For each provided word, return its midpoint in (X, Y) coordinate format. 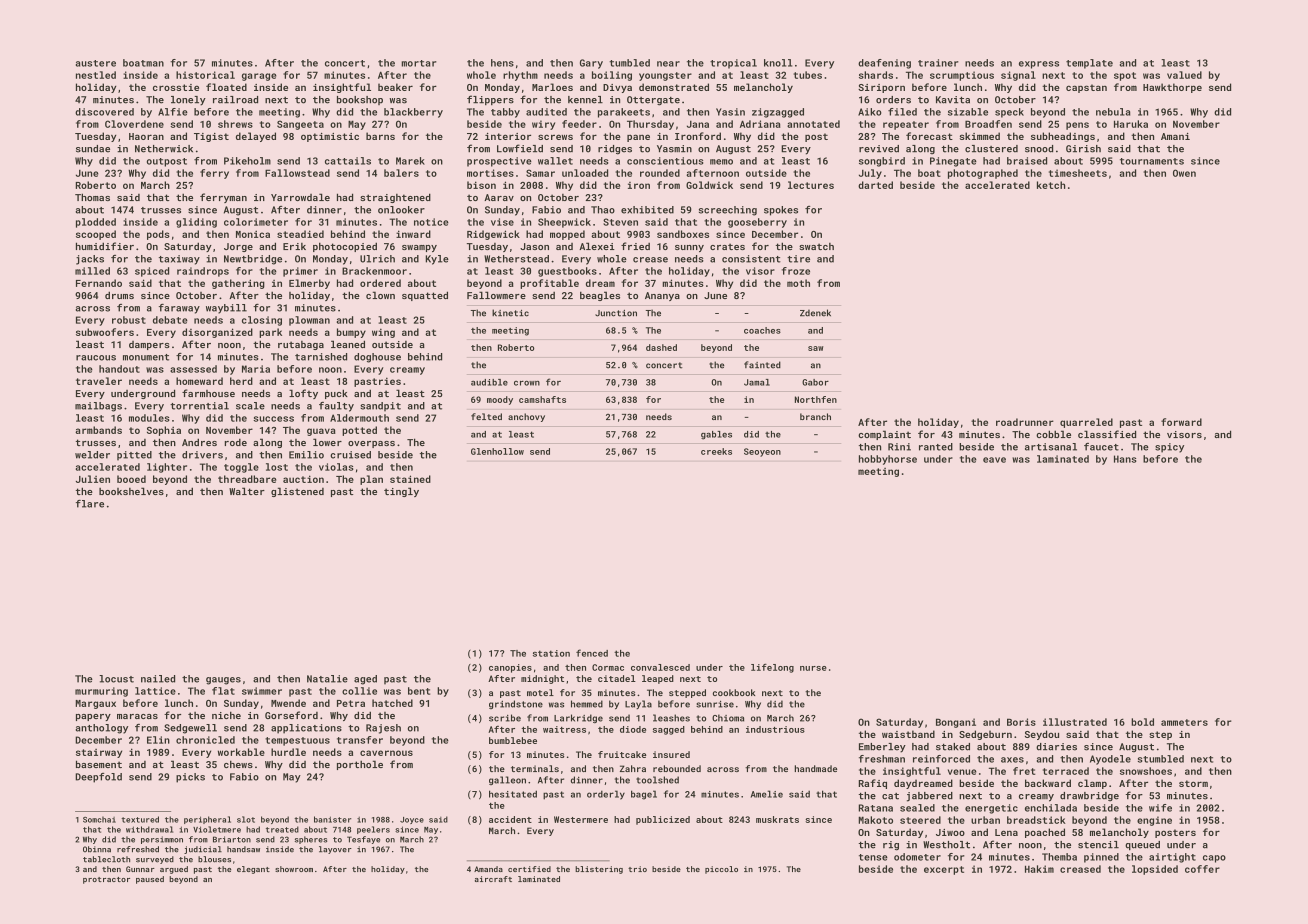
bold (1142, 722)
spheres (311, 840)
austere (96, 63)
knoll (778, 63)
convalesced (660, 667)
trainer (938, 63)
